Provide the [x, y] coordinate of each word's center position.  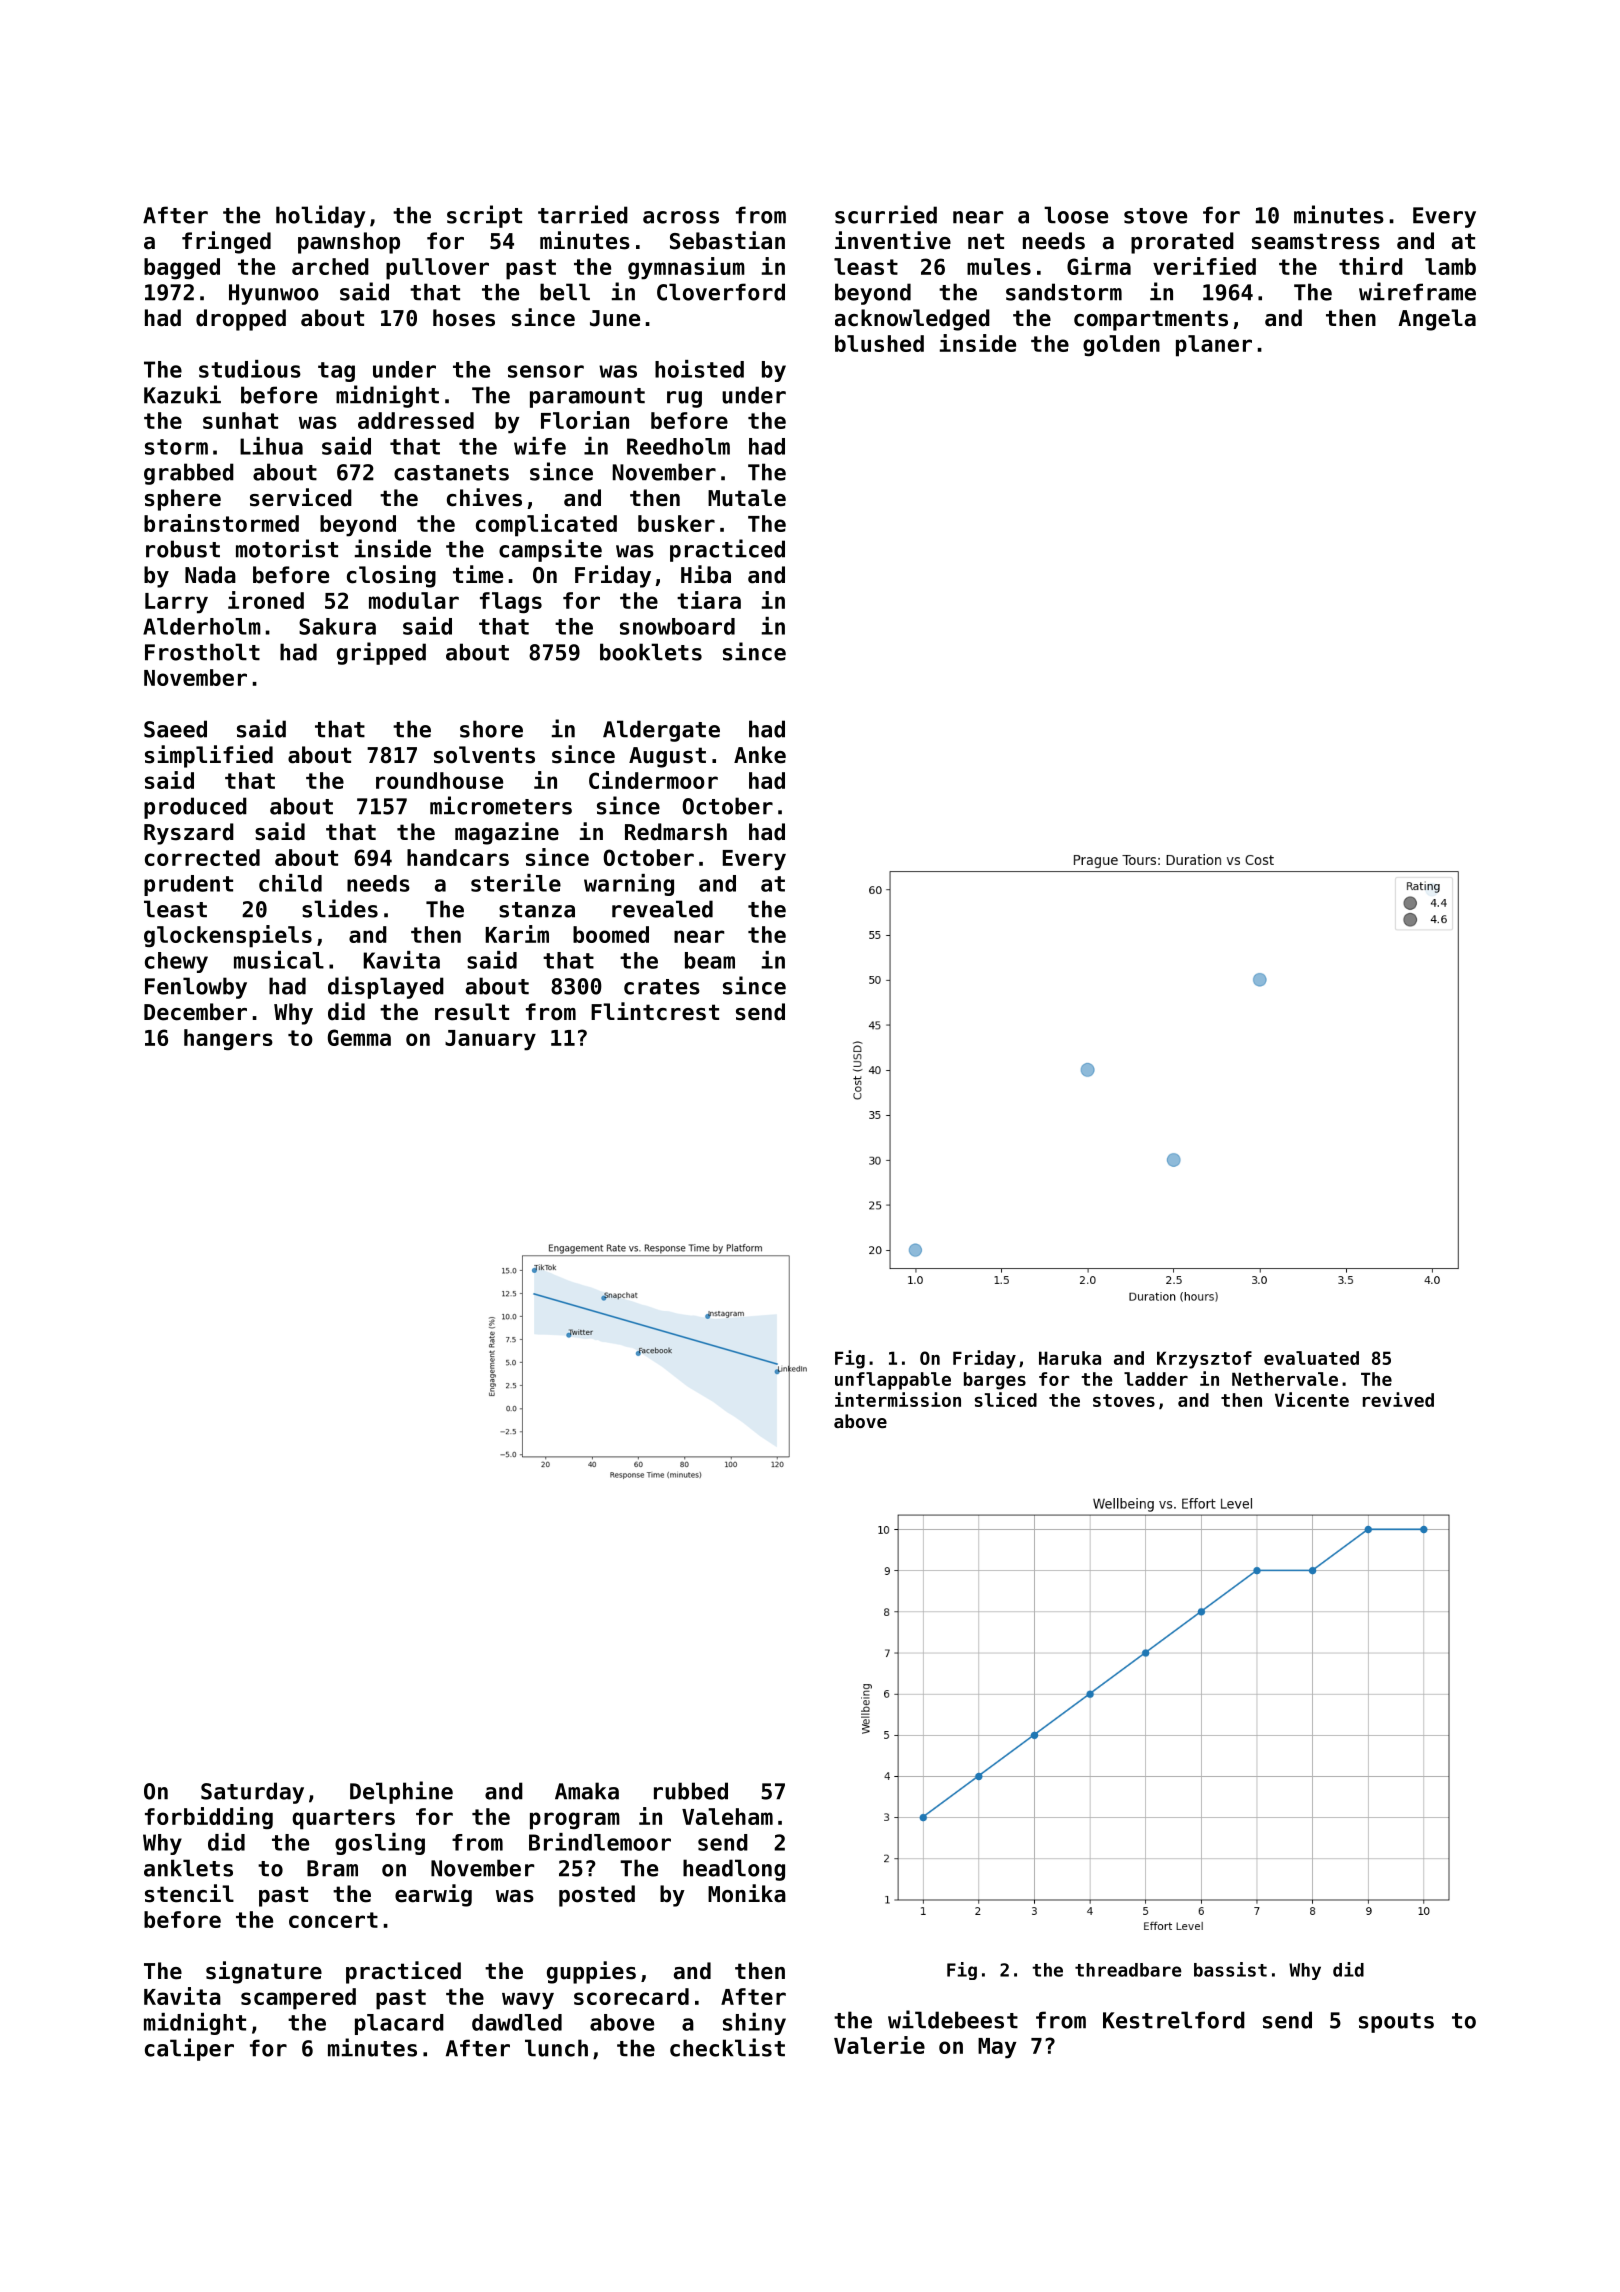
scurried [886, 214]
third [1371, 266]
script [484, 216]
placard [399, 2024]
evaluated [1311, 1358]
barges [995, 1381]
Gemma [359, 1037]
